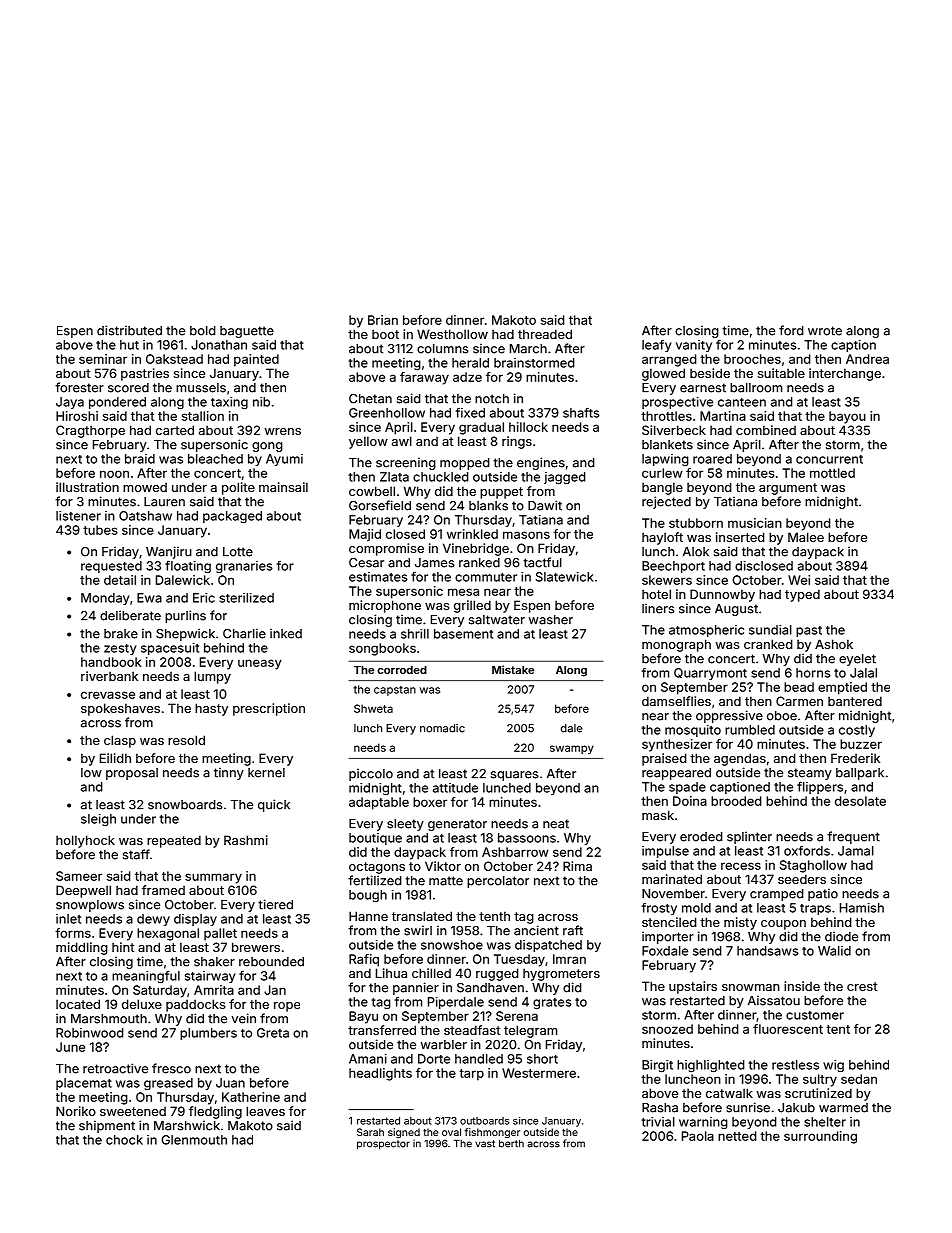  Describe the element at coordinates (271, 962) in the screenshot. I see `rebounded` at that location.
